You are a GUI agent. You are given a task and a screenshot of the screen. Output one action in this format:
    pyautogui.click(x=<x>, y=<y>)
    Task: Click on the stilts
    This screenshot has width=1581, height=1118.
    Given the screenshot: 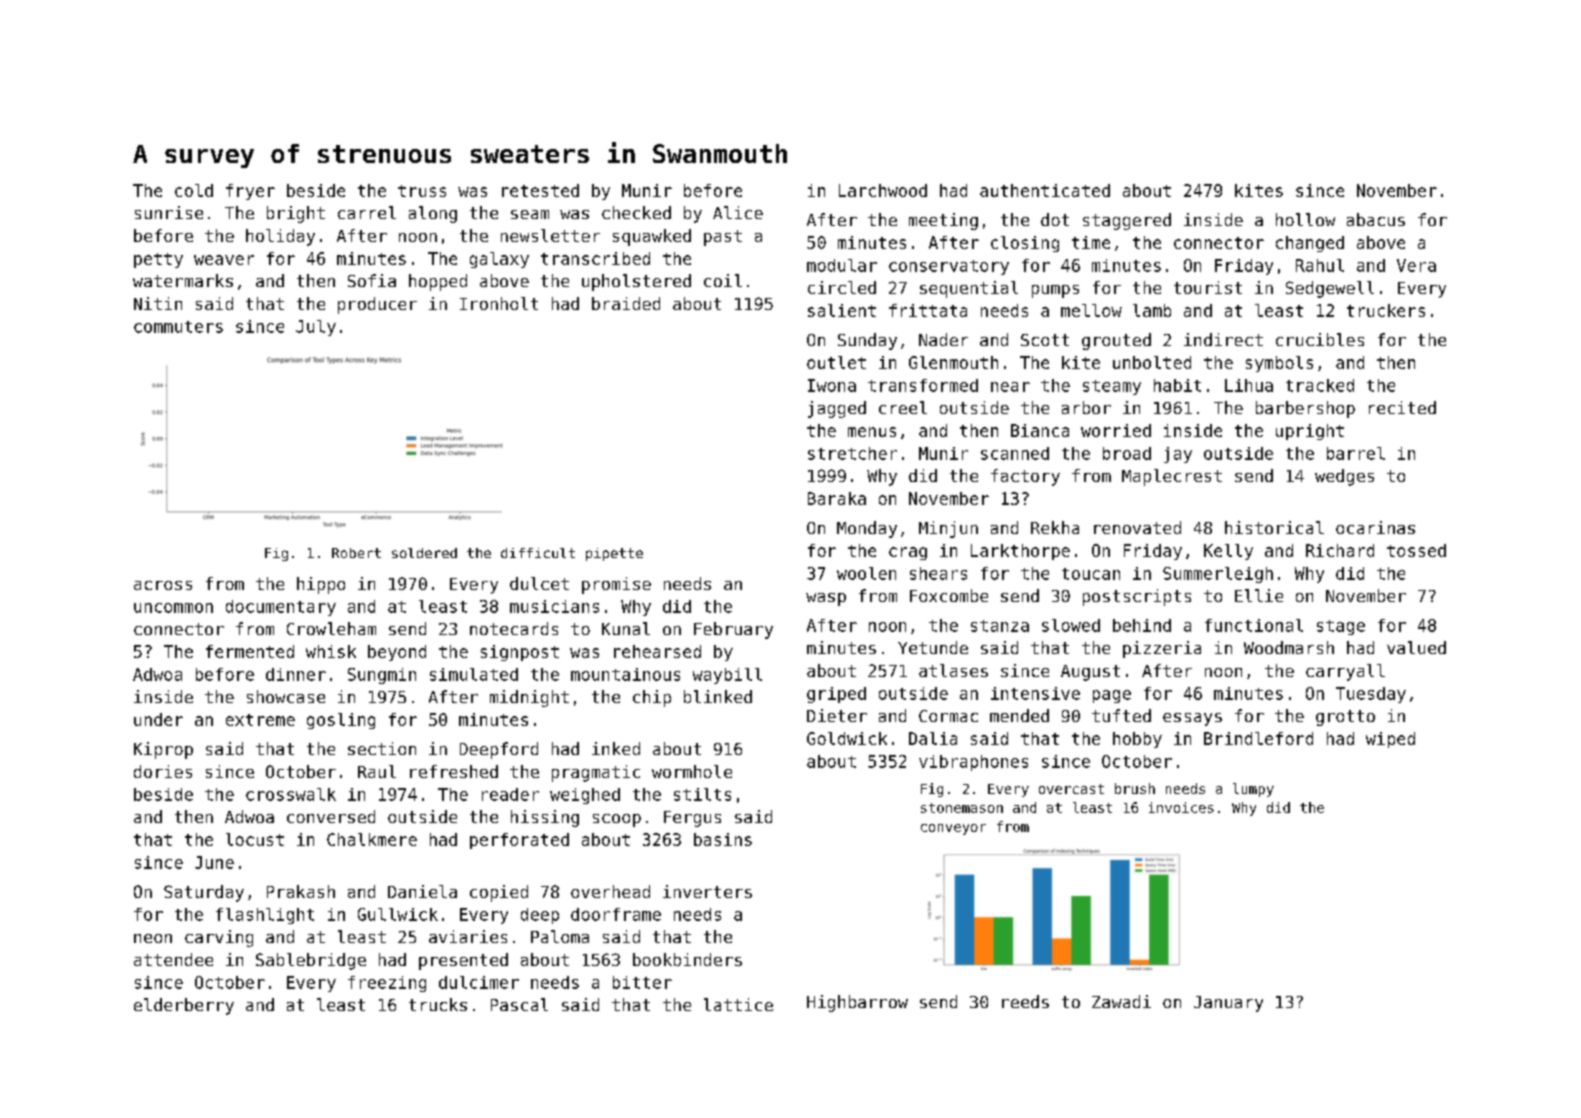 What is the action you would take?
    pyautogui.click(x=702, y=794)
